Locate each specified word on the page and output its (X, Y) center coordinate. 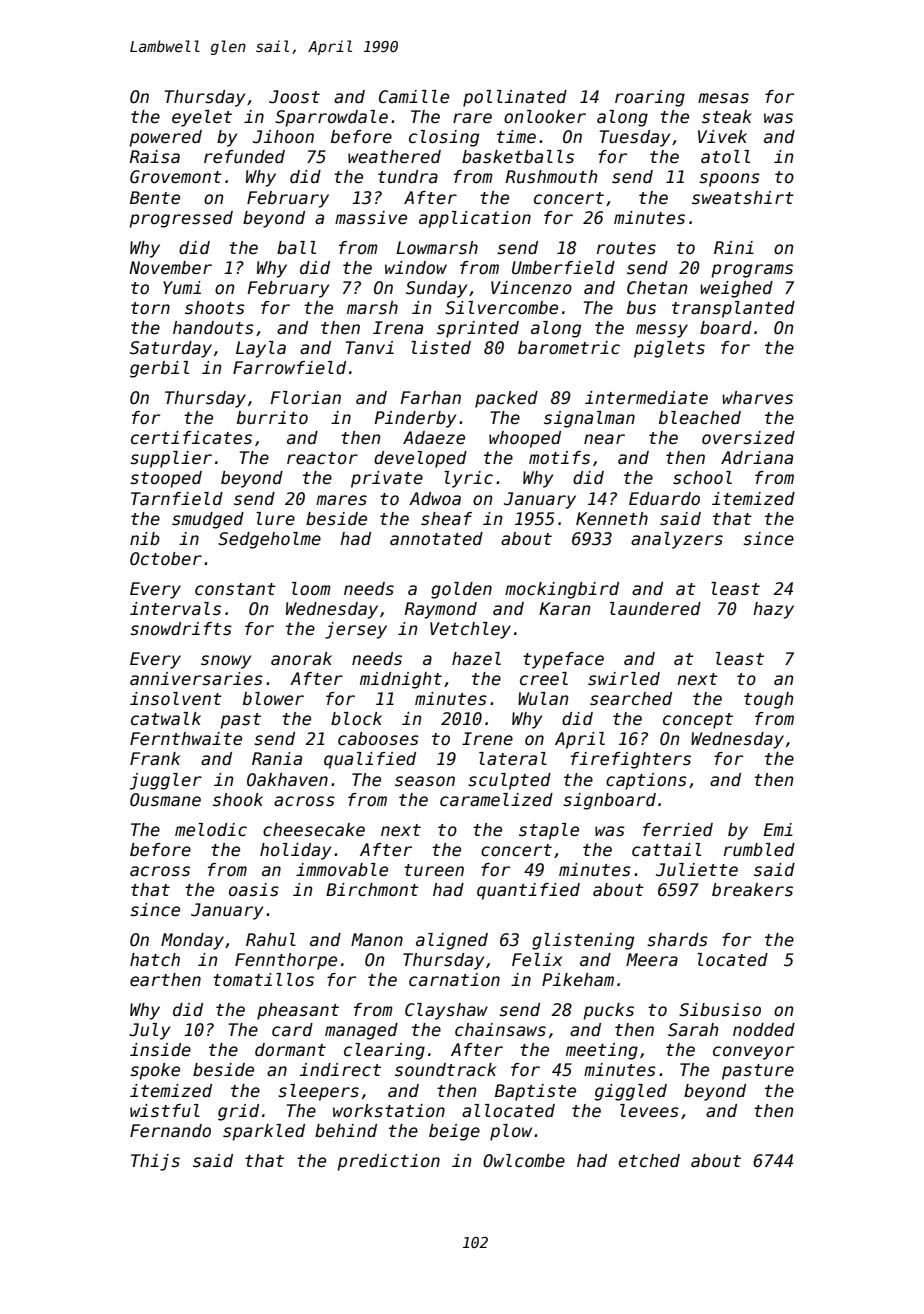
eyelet (202, 118)
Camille (414, 97)
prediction (388, 1162)
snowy (226, 662)
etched (649, 1161)
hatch (155, 960)
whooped (525, 439)
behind (346, 1131)
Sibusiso (720, 1010)
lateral (513, 759)
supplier (171, 459)
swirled (624, 679)
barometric (569, 348)
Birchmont (372, 890)
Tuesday (635, 138)
